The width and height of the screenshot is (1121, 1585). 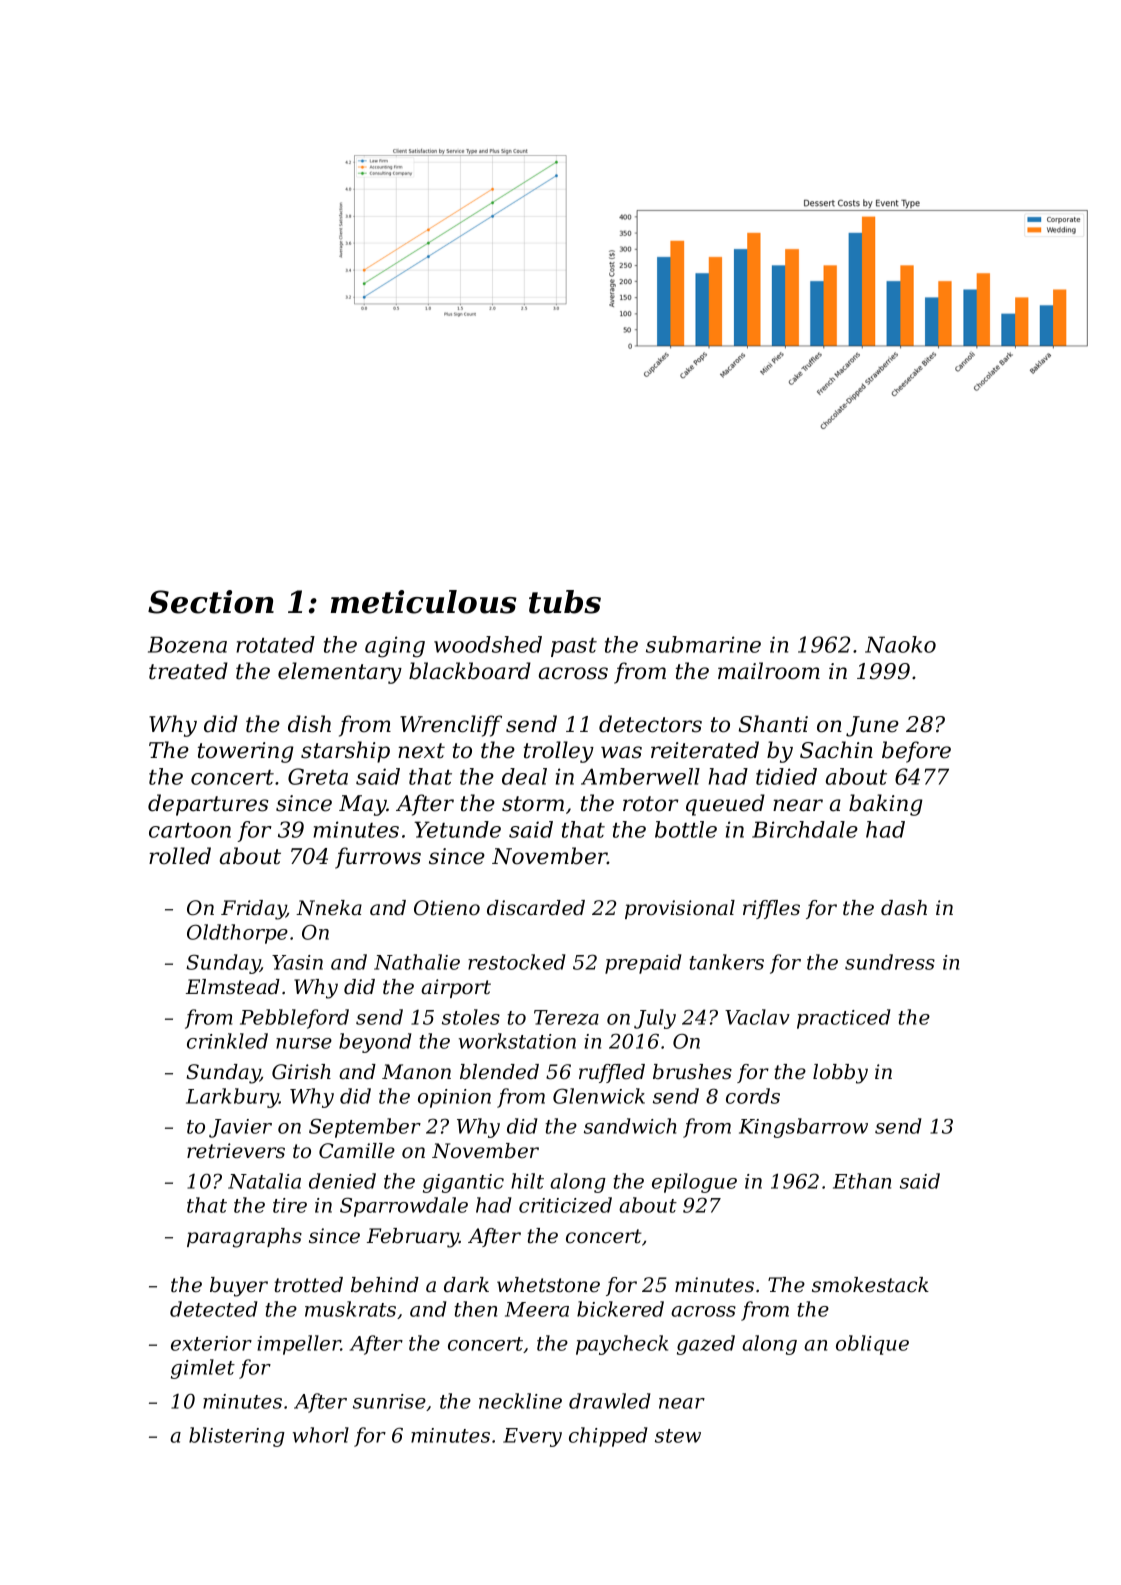 What do you see at coordinates (574, 647) in the screenshot?
I see `past` at bounding box center [574, 647].
